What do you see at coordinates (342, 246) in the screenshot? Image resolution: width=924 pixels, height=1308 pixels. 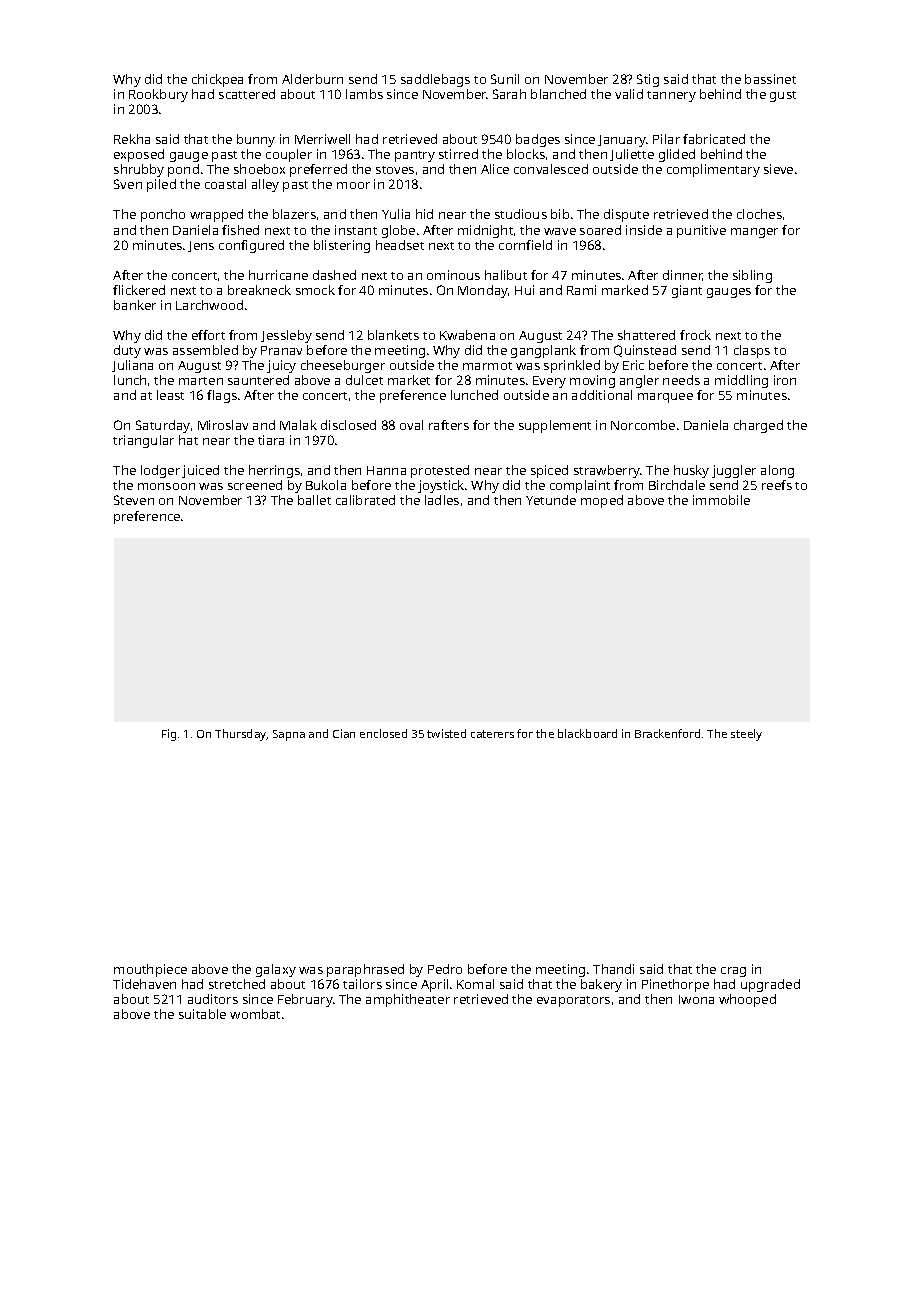 I see `blistering` at bounding box center [342, 246].
